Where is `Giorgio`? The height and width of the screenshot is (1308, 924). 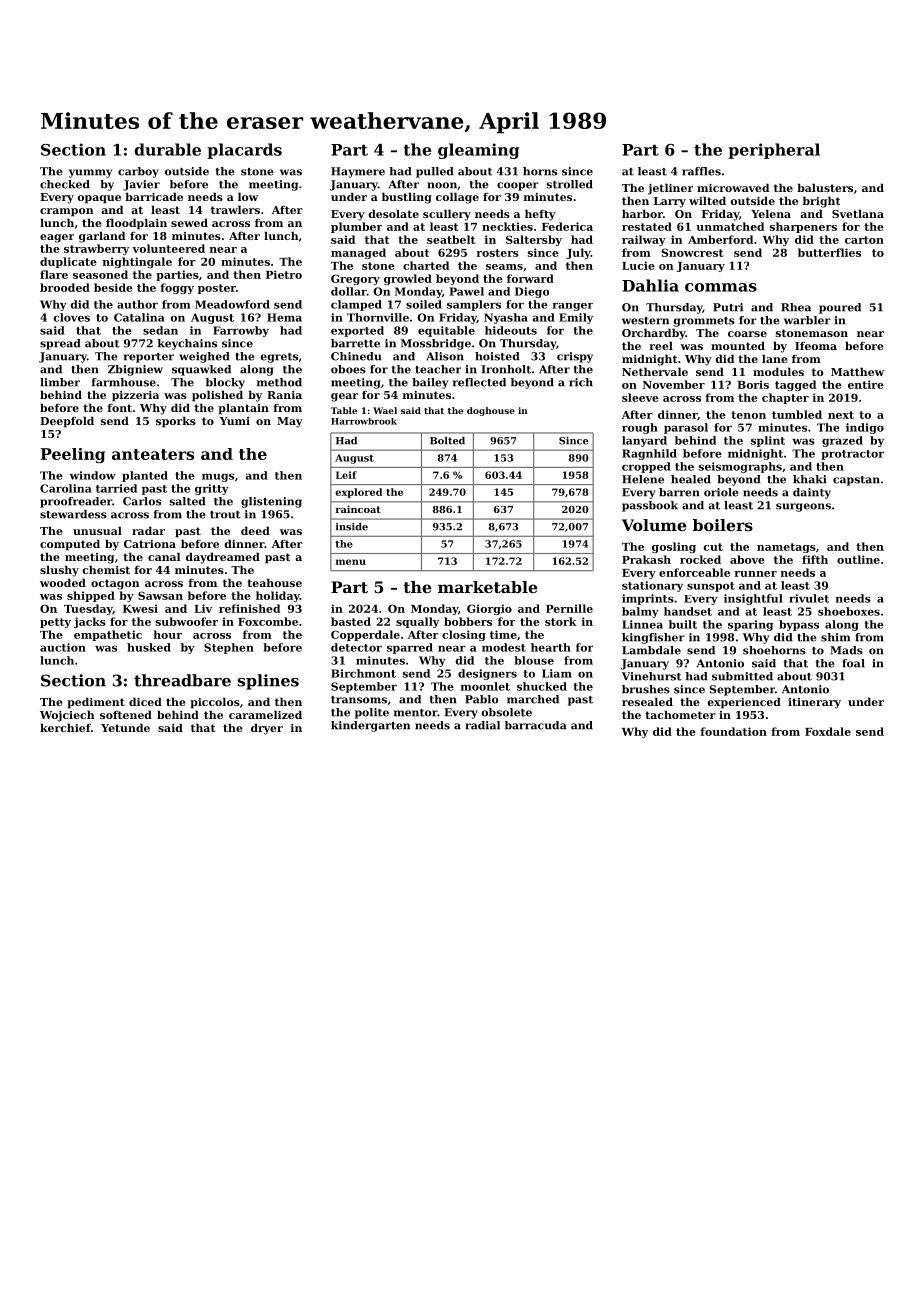 Giorgio is located at coordinates (489, 609).
